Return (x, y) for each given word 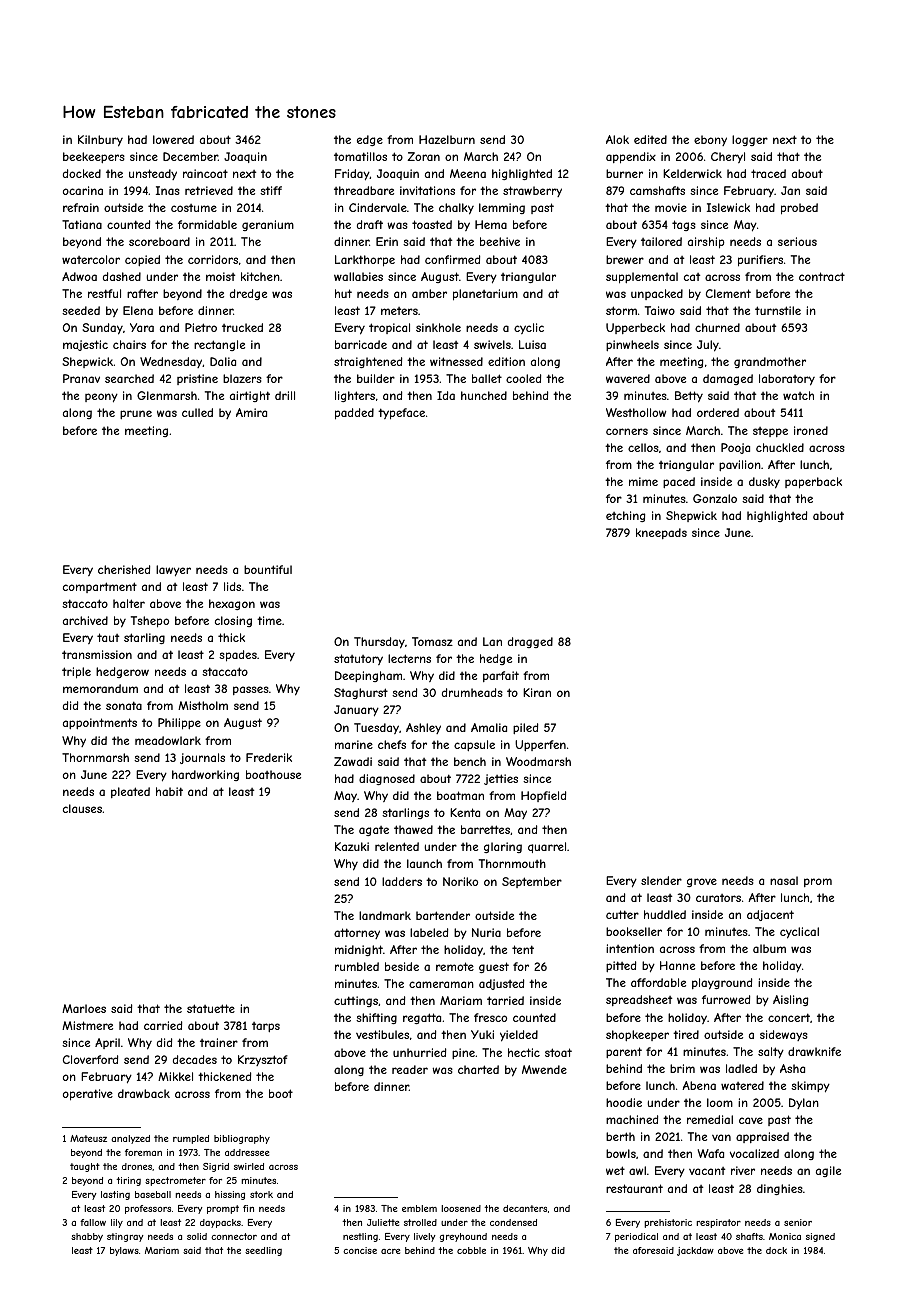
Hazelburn (447, 139)
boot (281, 1093)
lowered (173, 139)
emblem (419, 1208)
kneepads (661, 533)
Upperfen (540, 745)
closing (233, 621)
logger (750, 140)
